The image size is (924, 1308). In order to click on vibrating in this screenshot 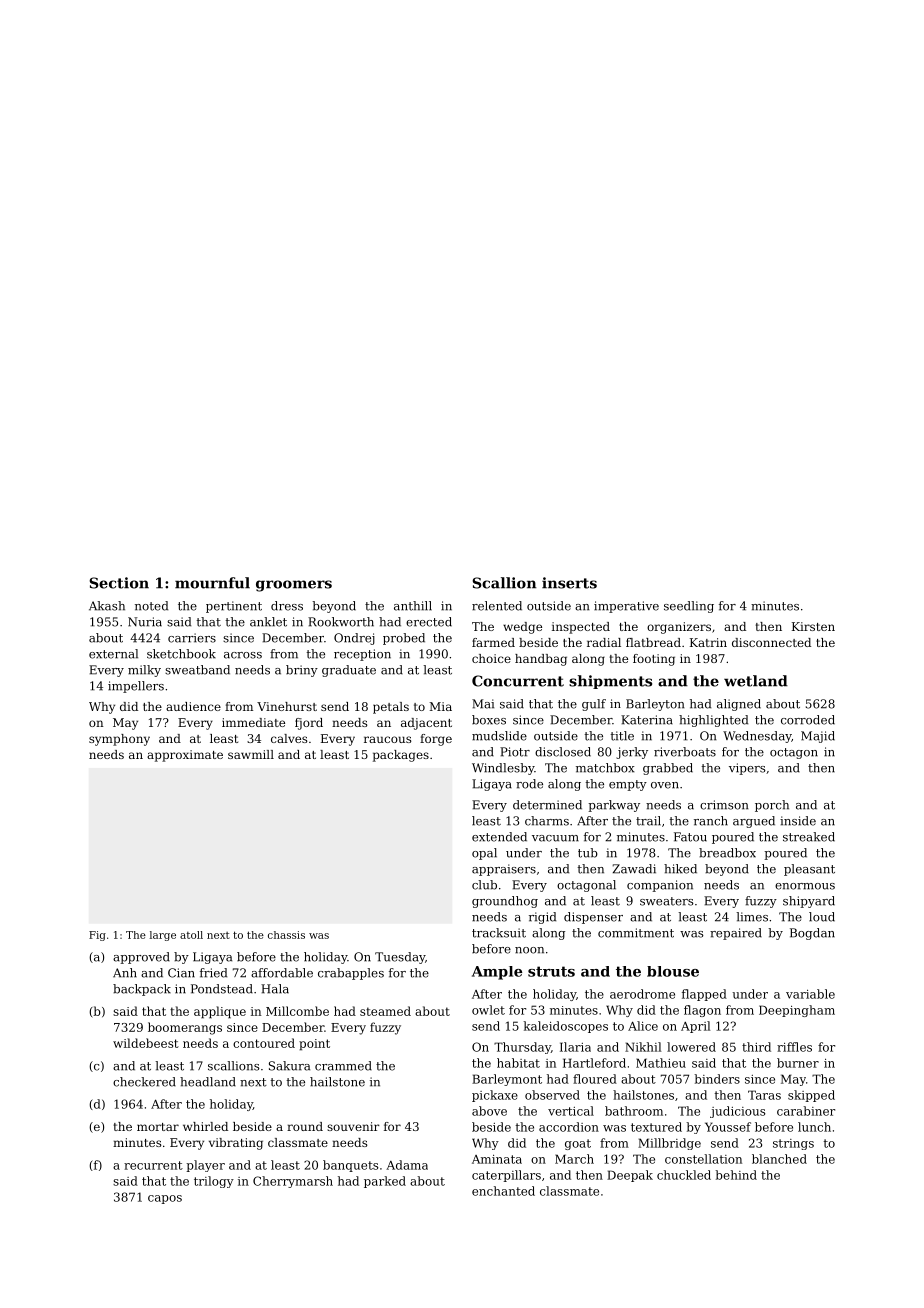, I will do `click(236, 1144)`.
